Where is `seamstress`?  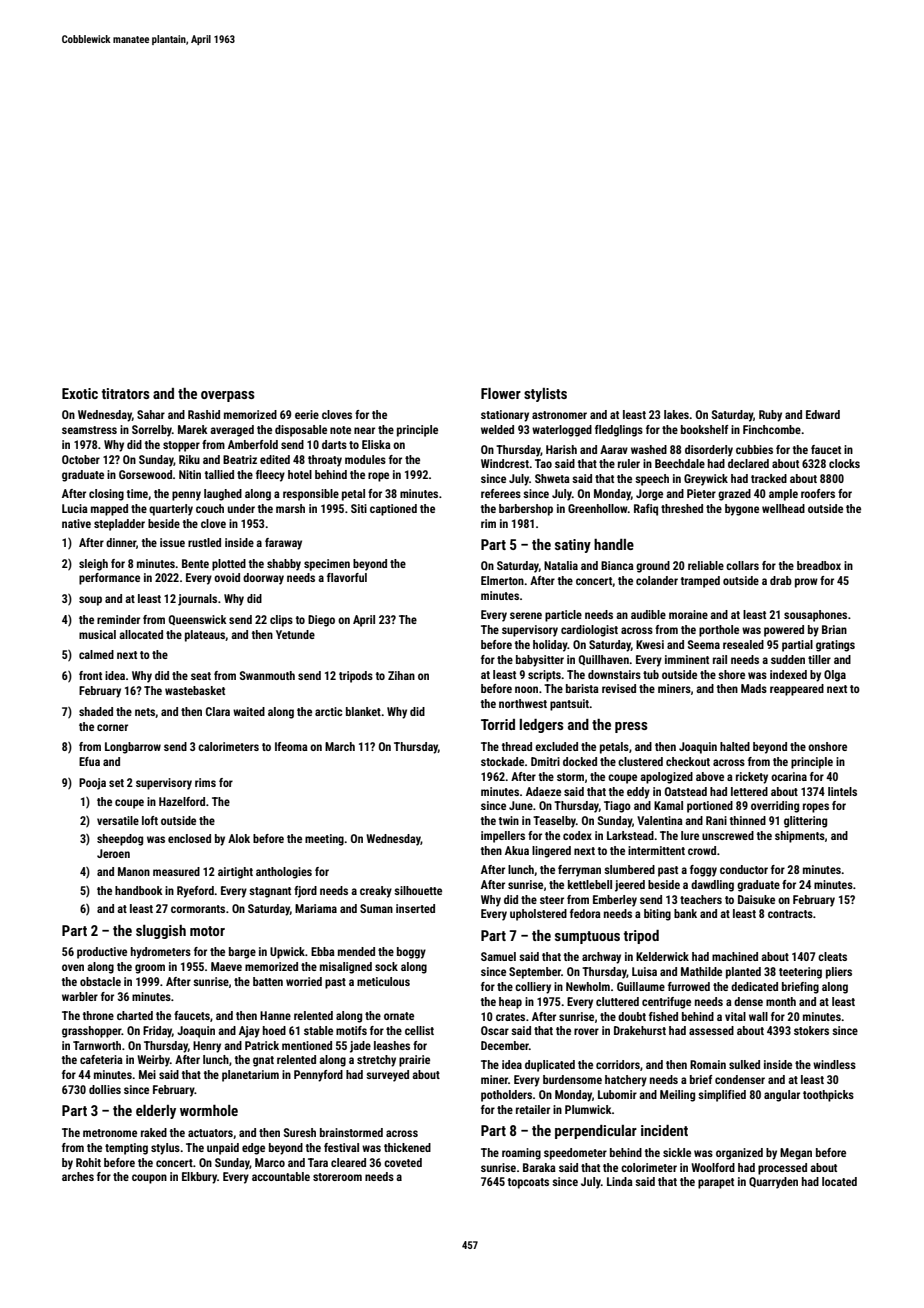
seamstress is located at coordinates (89, 430).
